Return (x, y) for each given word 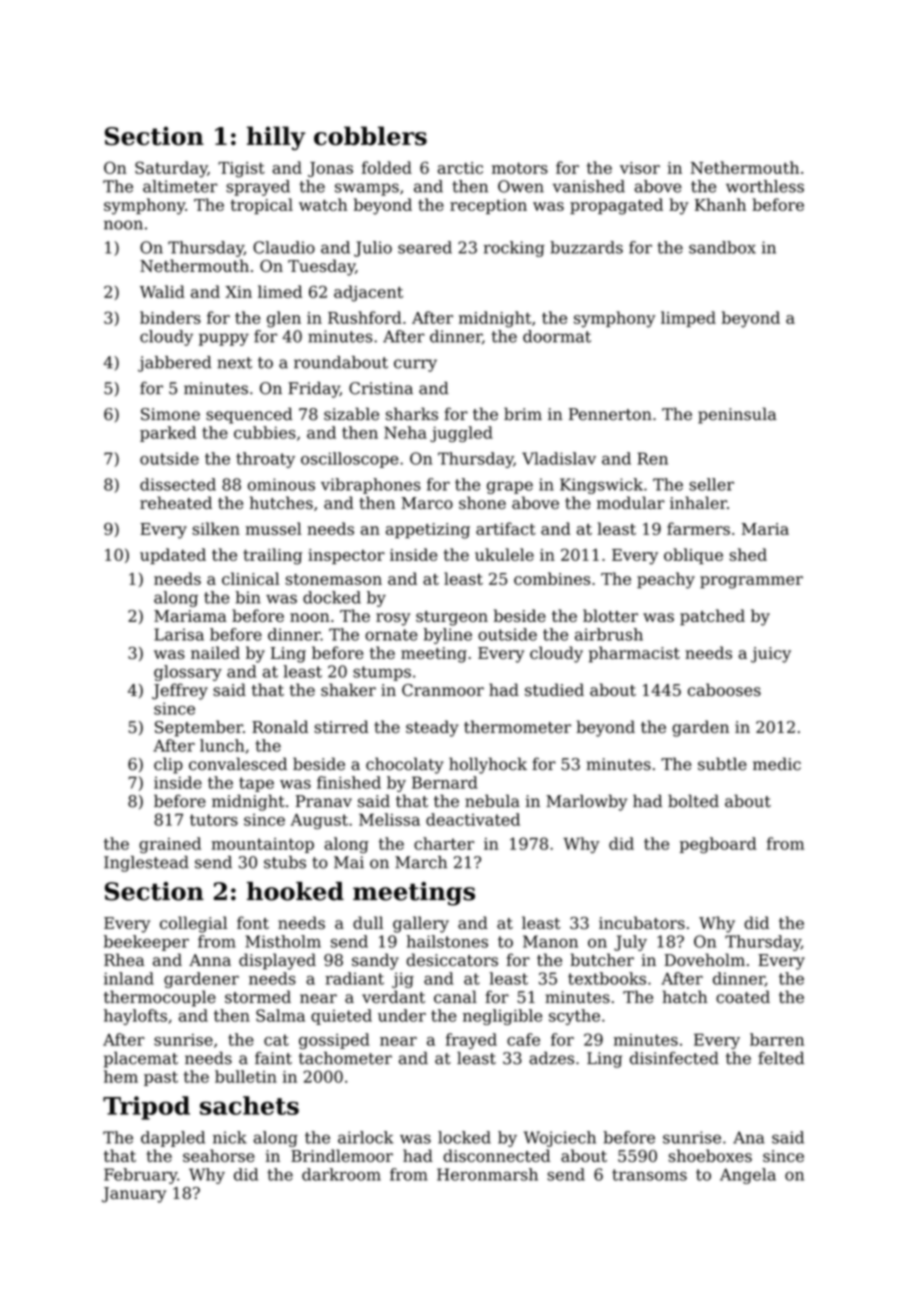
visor (640, 168)
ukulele (504, 554)
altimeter (180, 186)
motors (520, 168)
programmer (751, 582)
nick (230, 1137)
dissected (178, 484)
